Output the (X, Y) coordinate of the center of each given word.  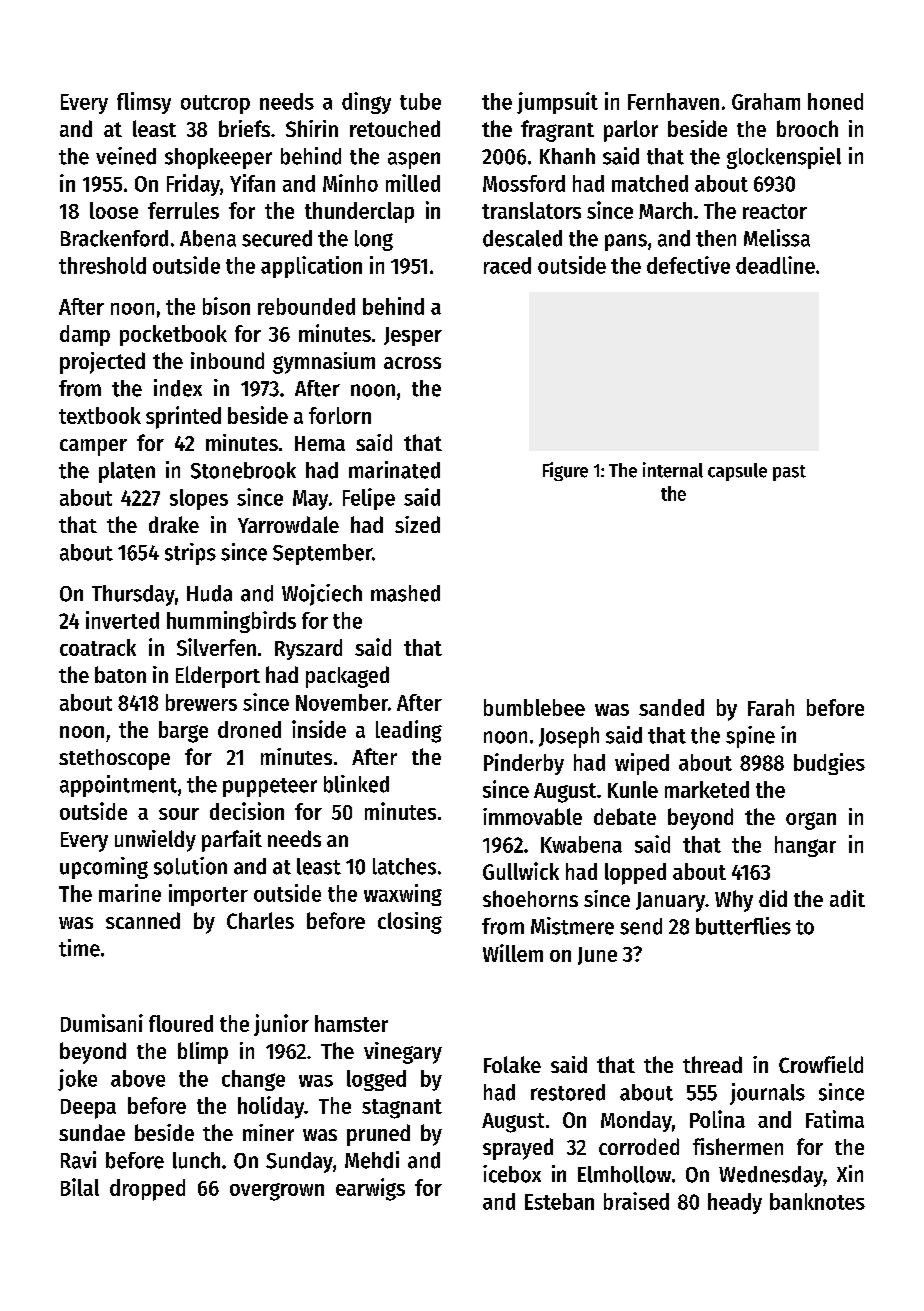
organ (811, 821)
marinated (394, 470)
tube (420, 101)
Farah (771, 707)
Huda (209, 593)
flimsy (144, 103)
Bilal (80, 1187)
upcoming (104, 868)
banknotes (817, 1201)
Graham (766, 101)
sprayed (518, 1149)
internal (673, 470)
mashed (405, 593)
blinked (356, 784)
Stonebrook (243, 470)
